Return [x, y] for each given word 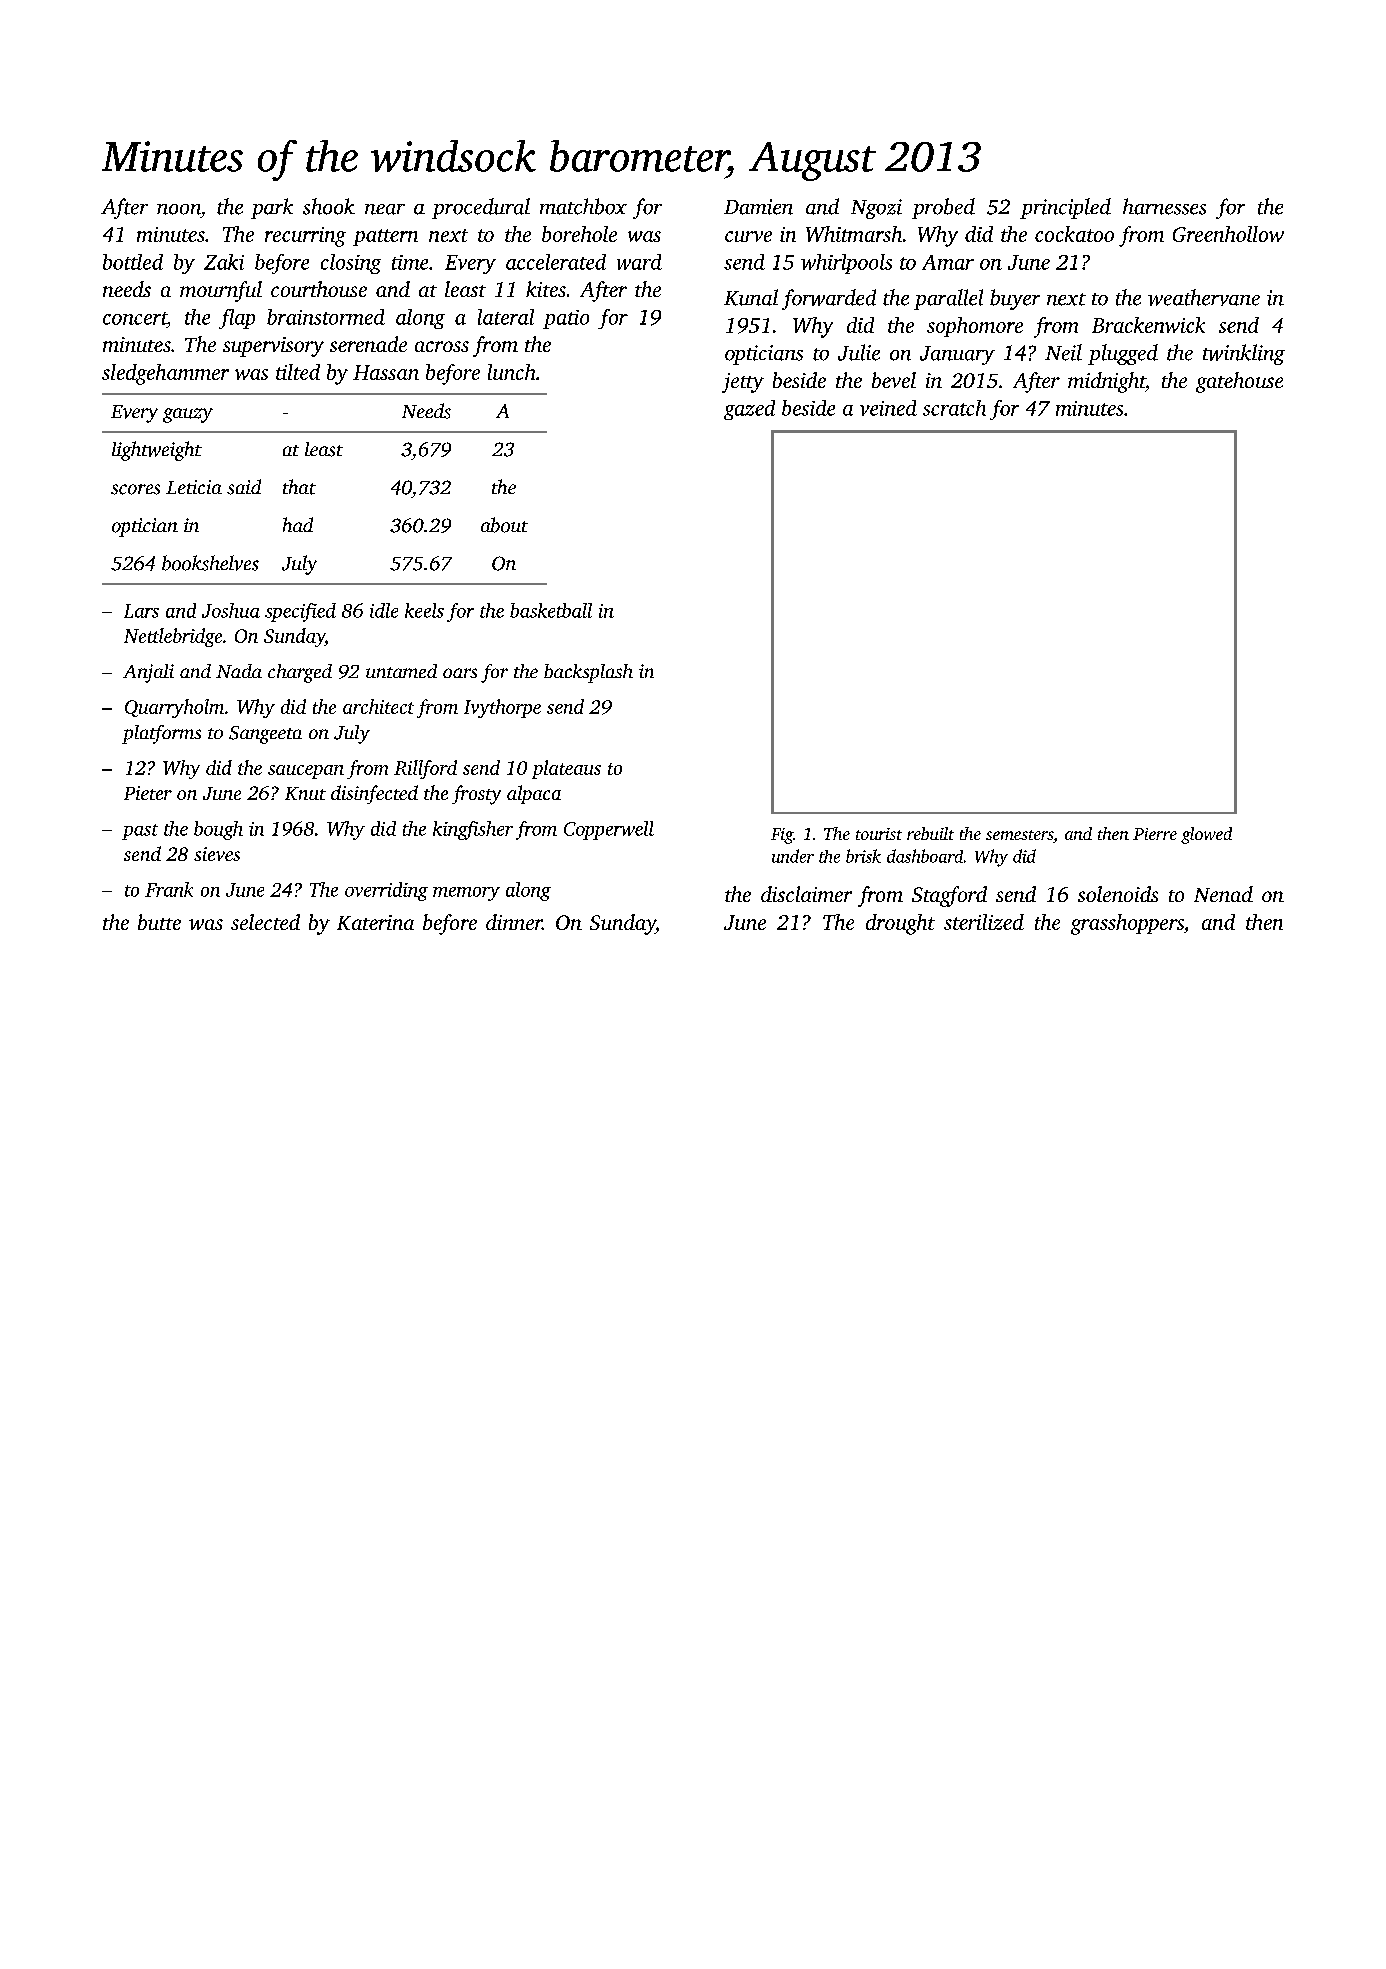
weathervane [1204, 297]
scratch [954, 408]
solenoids [1118, 894]
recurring [305, 237]
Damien [758, 207]
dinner [514, 922]
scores [135, 489]
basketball [551, 610]
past [140, 832]
